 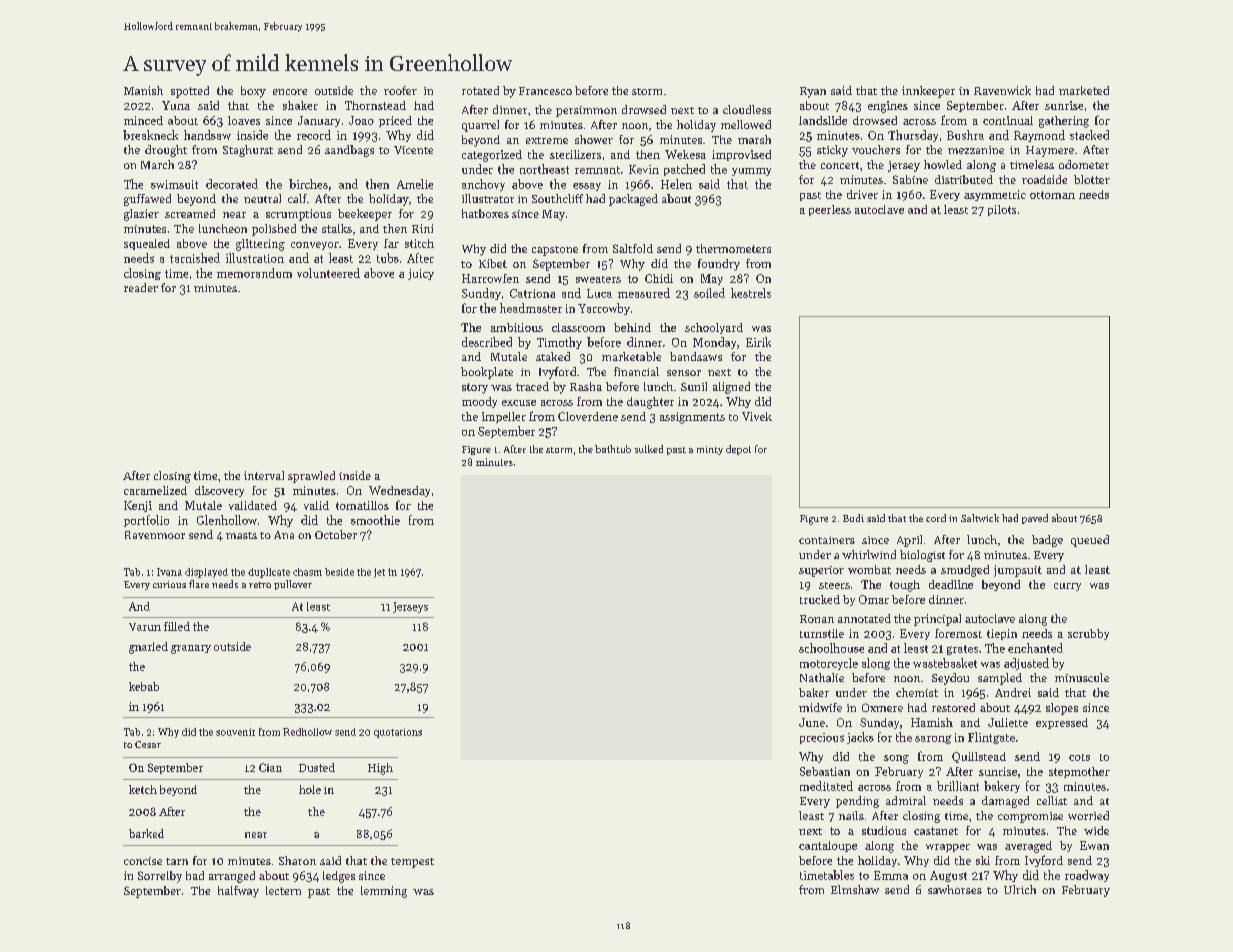 What do you see at coordinates (980, 518) in the screenshot?
I see `Saltwick` at bounding box center [980, 518].
